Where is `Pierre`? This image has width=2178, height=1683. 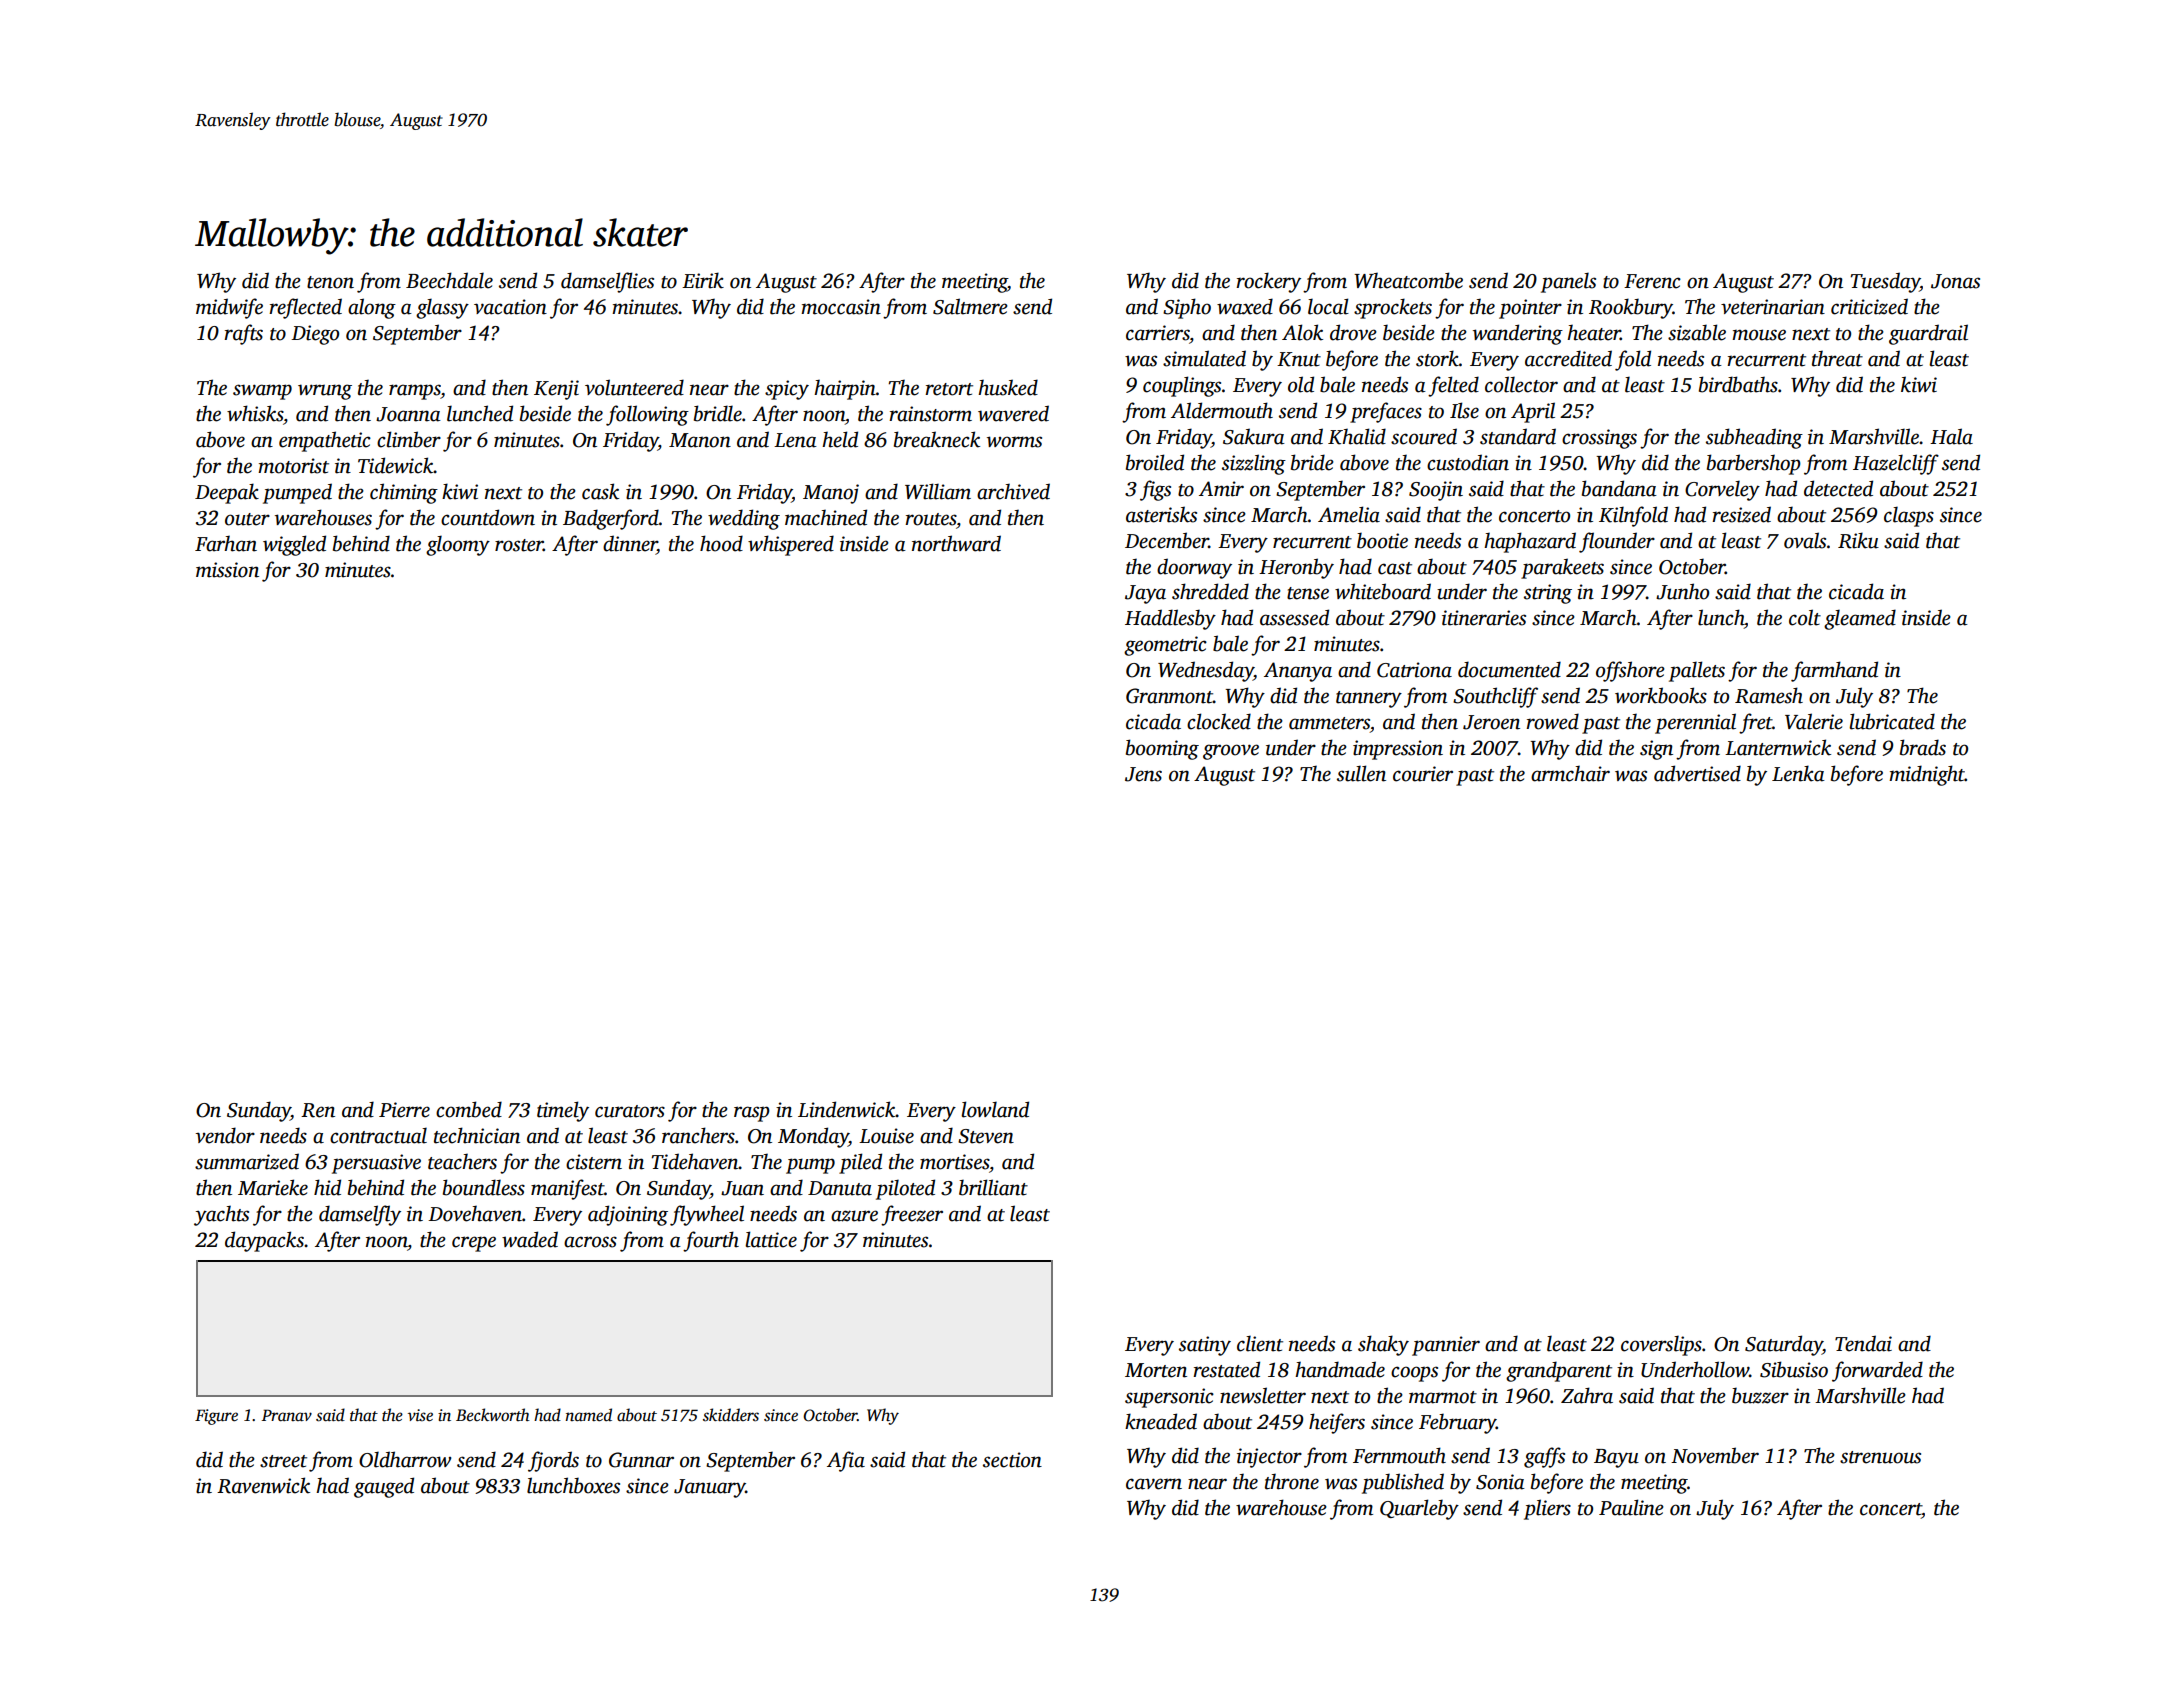
Pierre is located at coordinates (404, 1110).
